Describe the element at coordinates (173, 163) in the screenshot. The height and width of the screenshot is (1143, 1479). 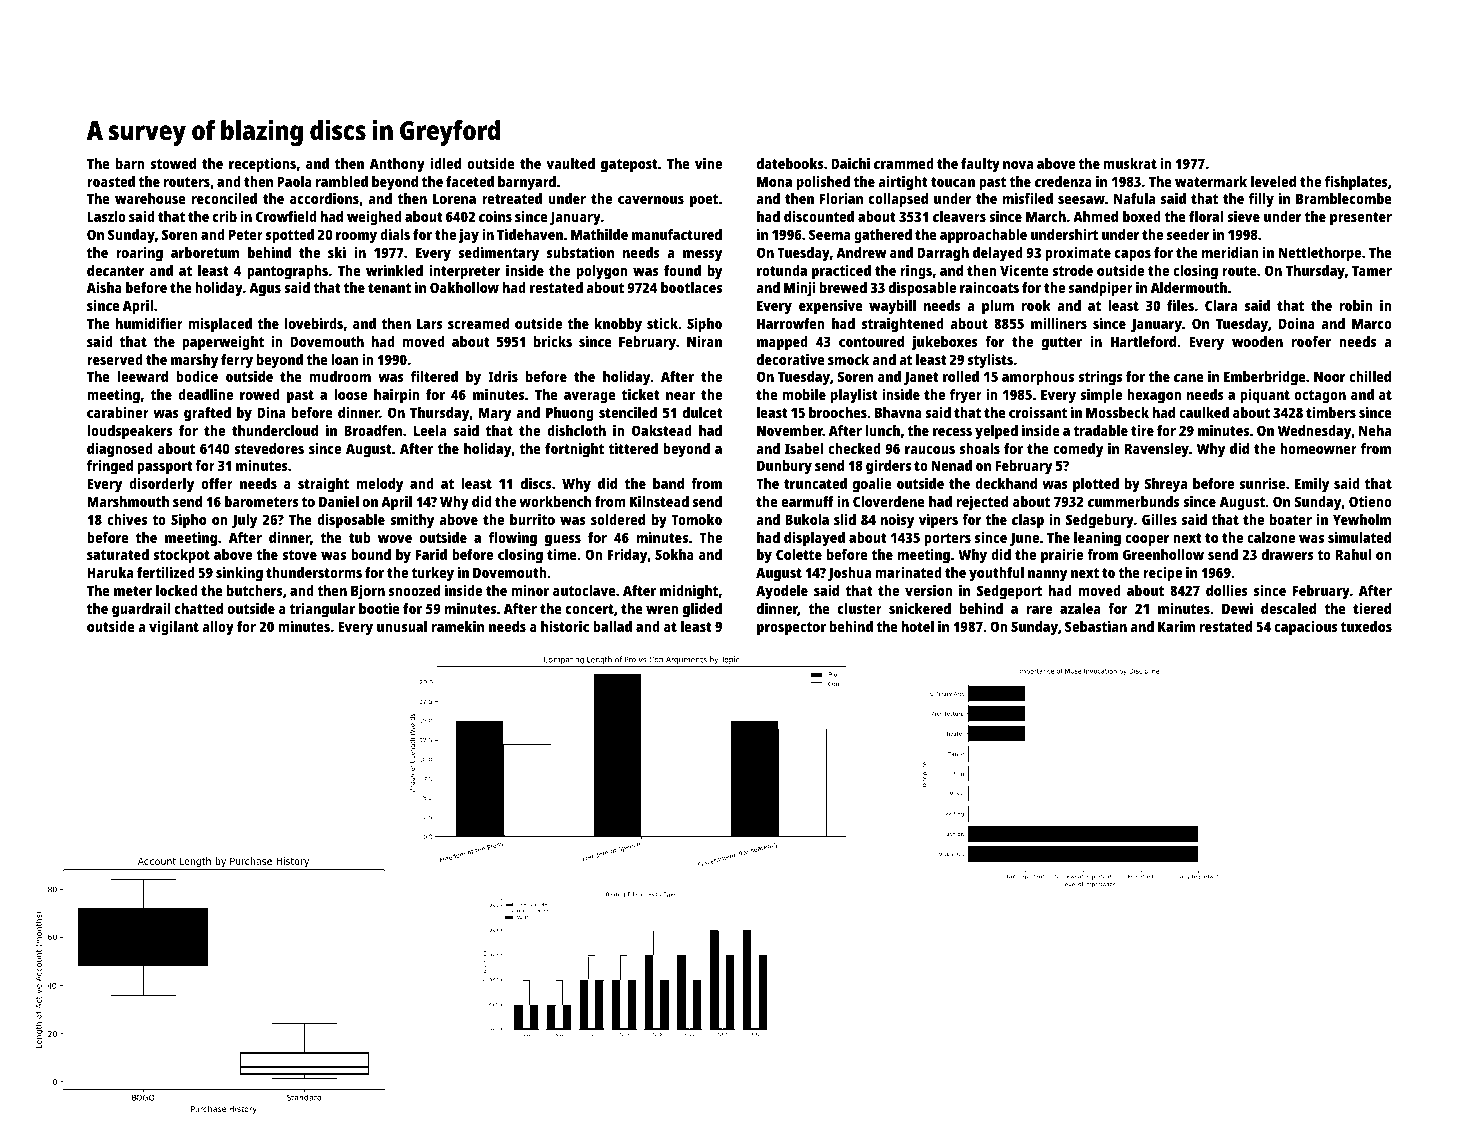
I see `stowed` at that location.
